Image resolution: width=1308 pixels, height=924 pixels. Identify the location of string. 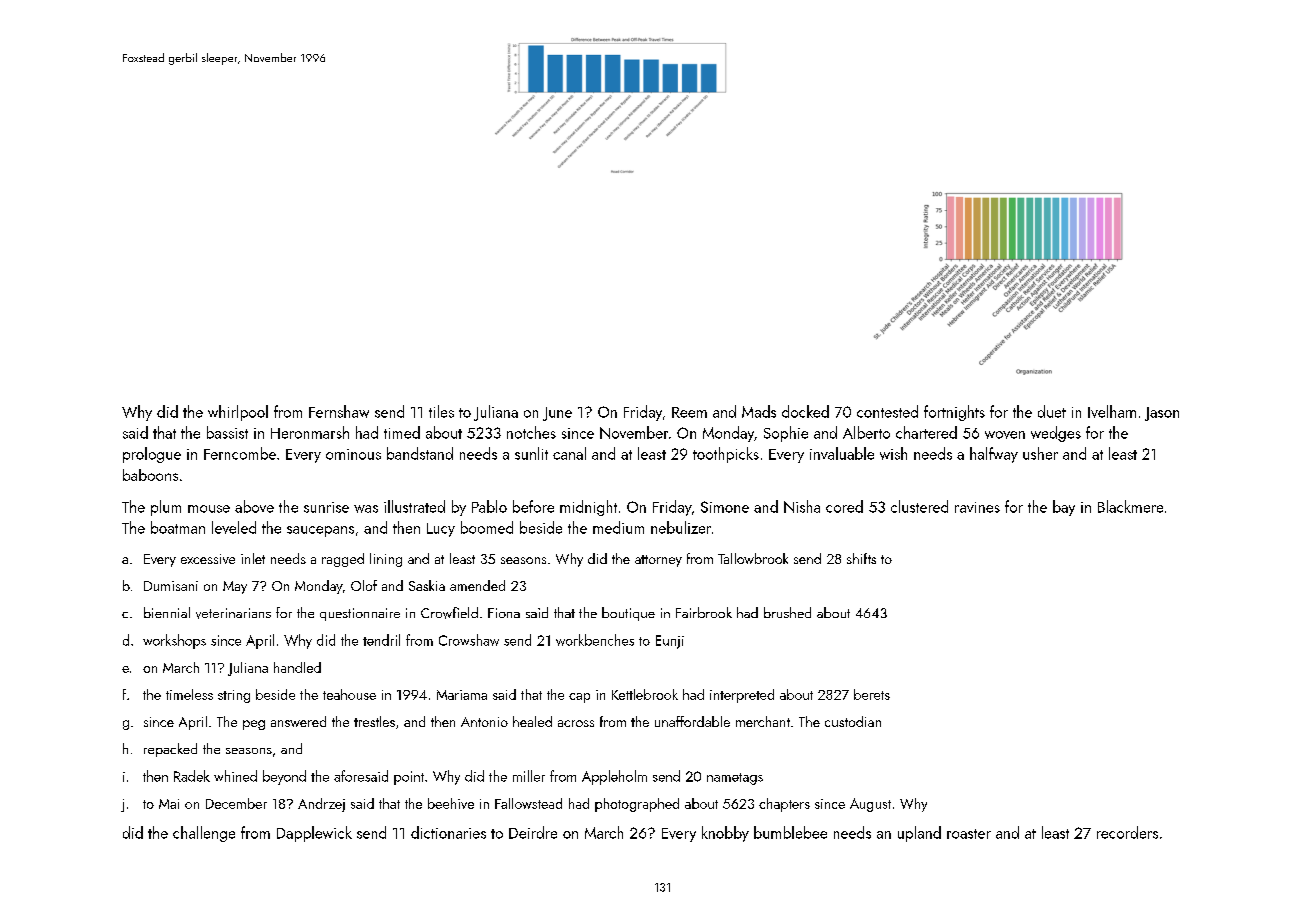
(234, 696).
